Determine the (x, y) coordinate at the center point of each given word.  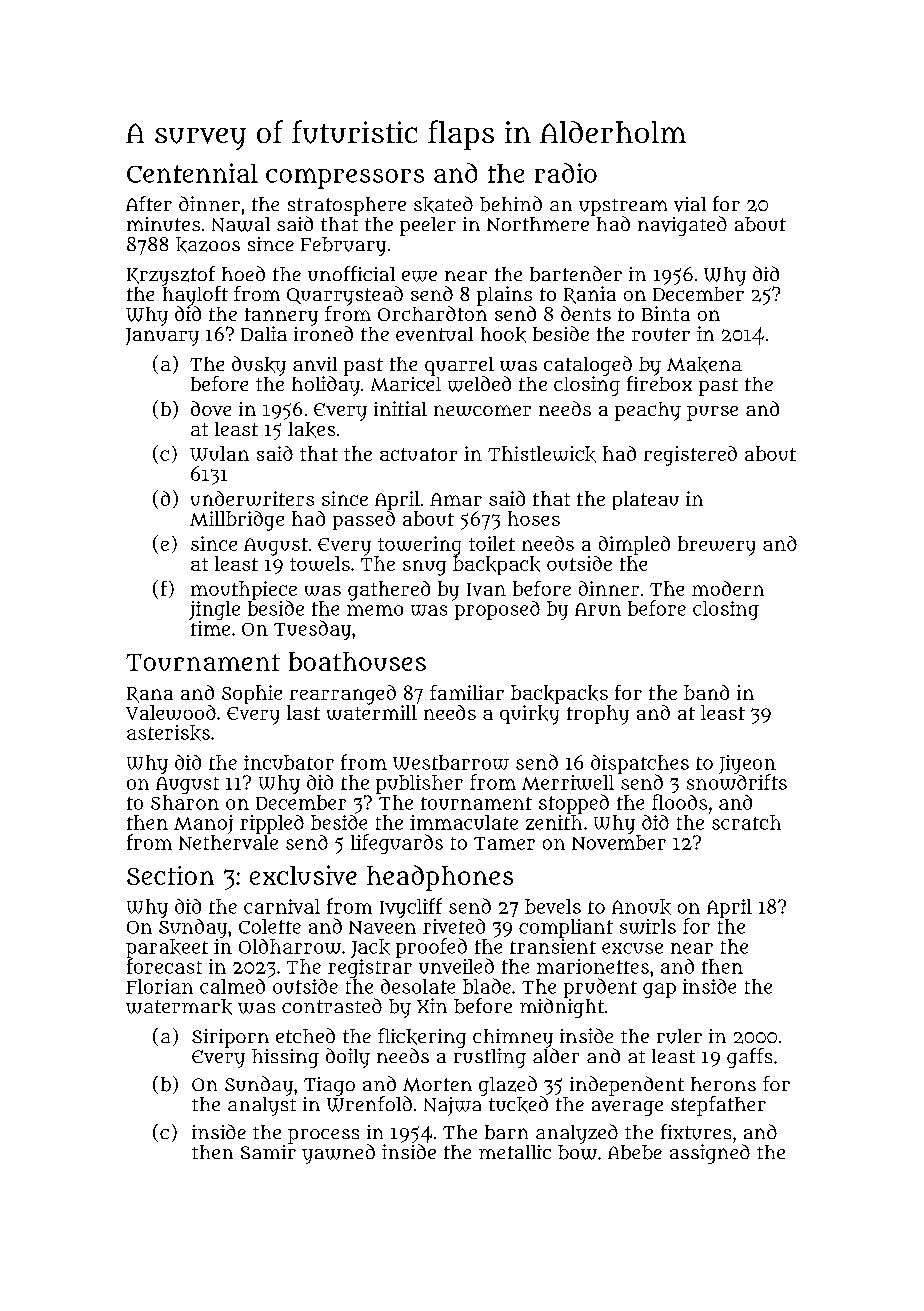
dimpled (634, 545)
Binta (666, 313)
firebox (659, 383)
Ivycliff (411, 908)
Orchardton (432, 313)
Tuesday (312, 630)
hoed (243, 273)
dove (211, 408)
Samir (268, 1152)
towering (419, 546)
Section (170, 875)
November (619, 842)
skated (443, 204)
